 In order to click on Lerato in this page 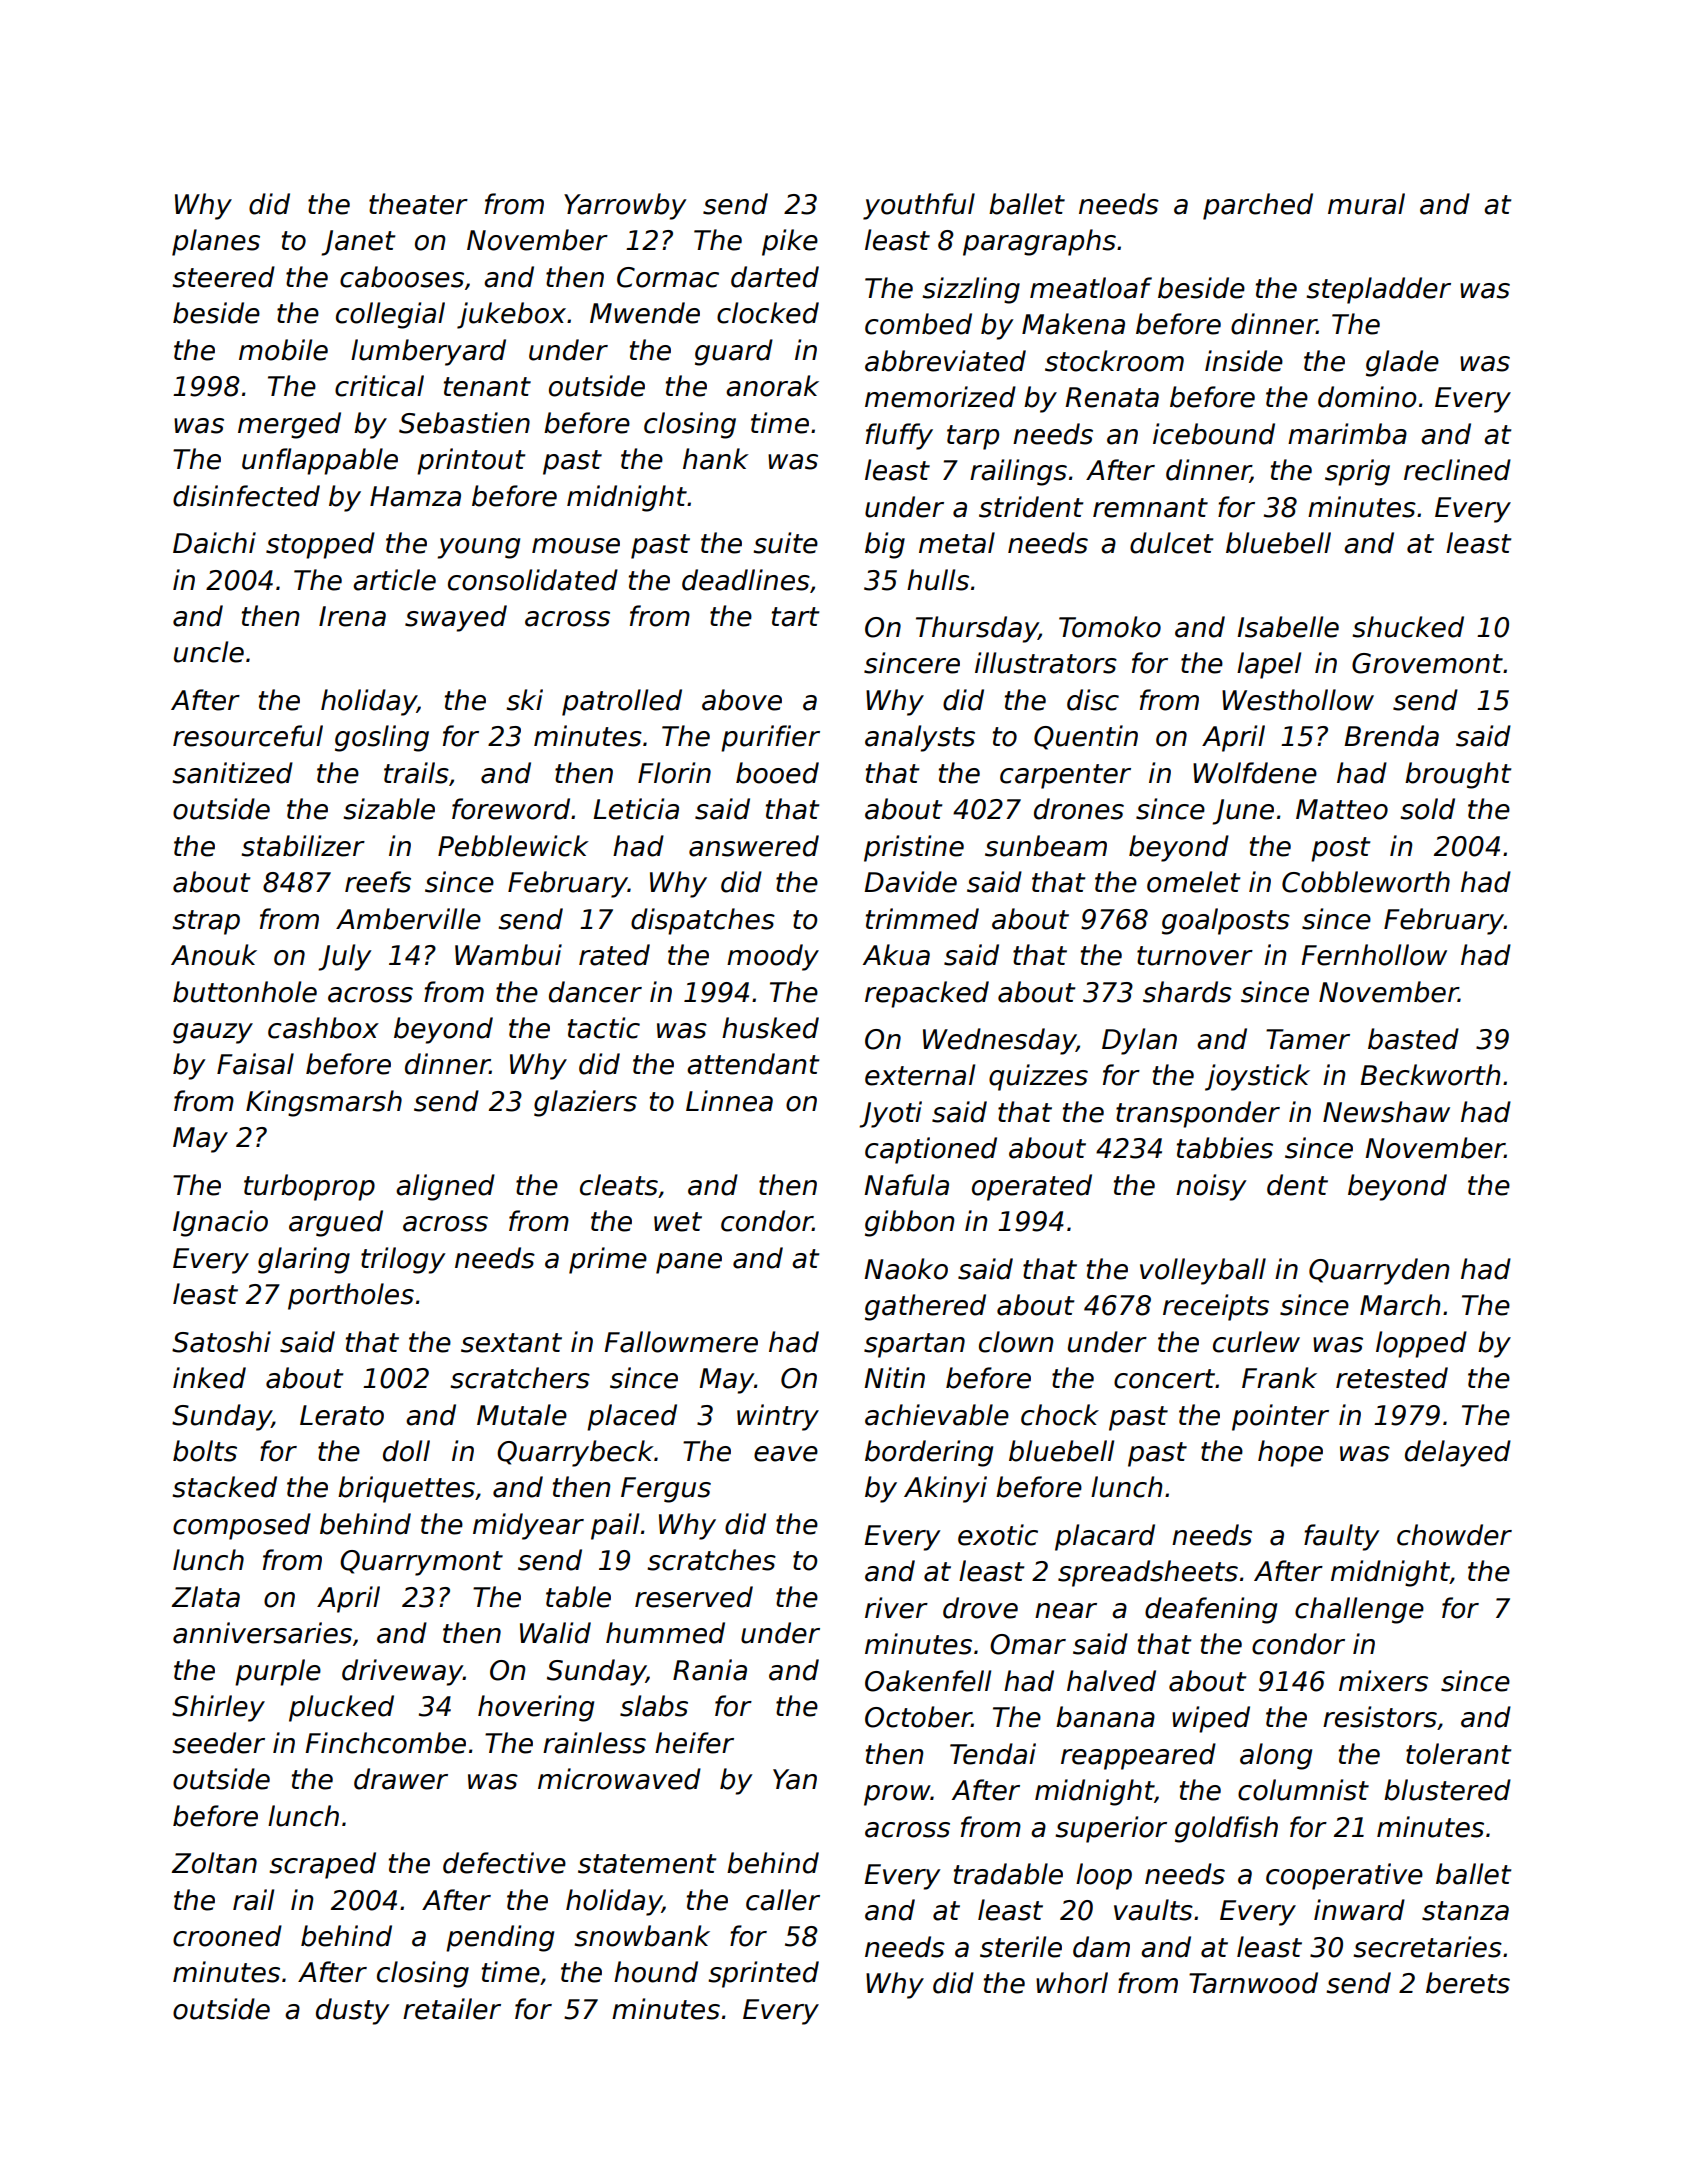, I will do `click(342, 1415)`.
